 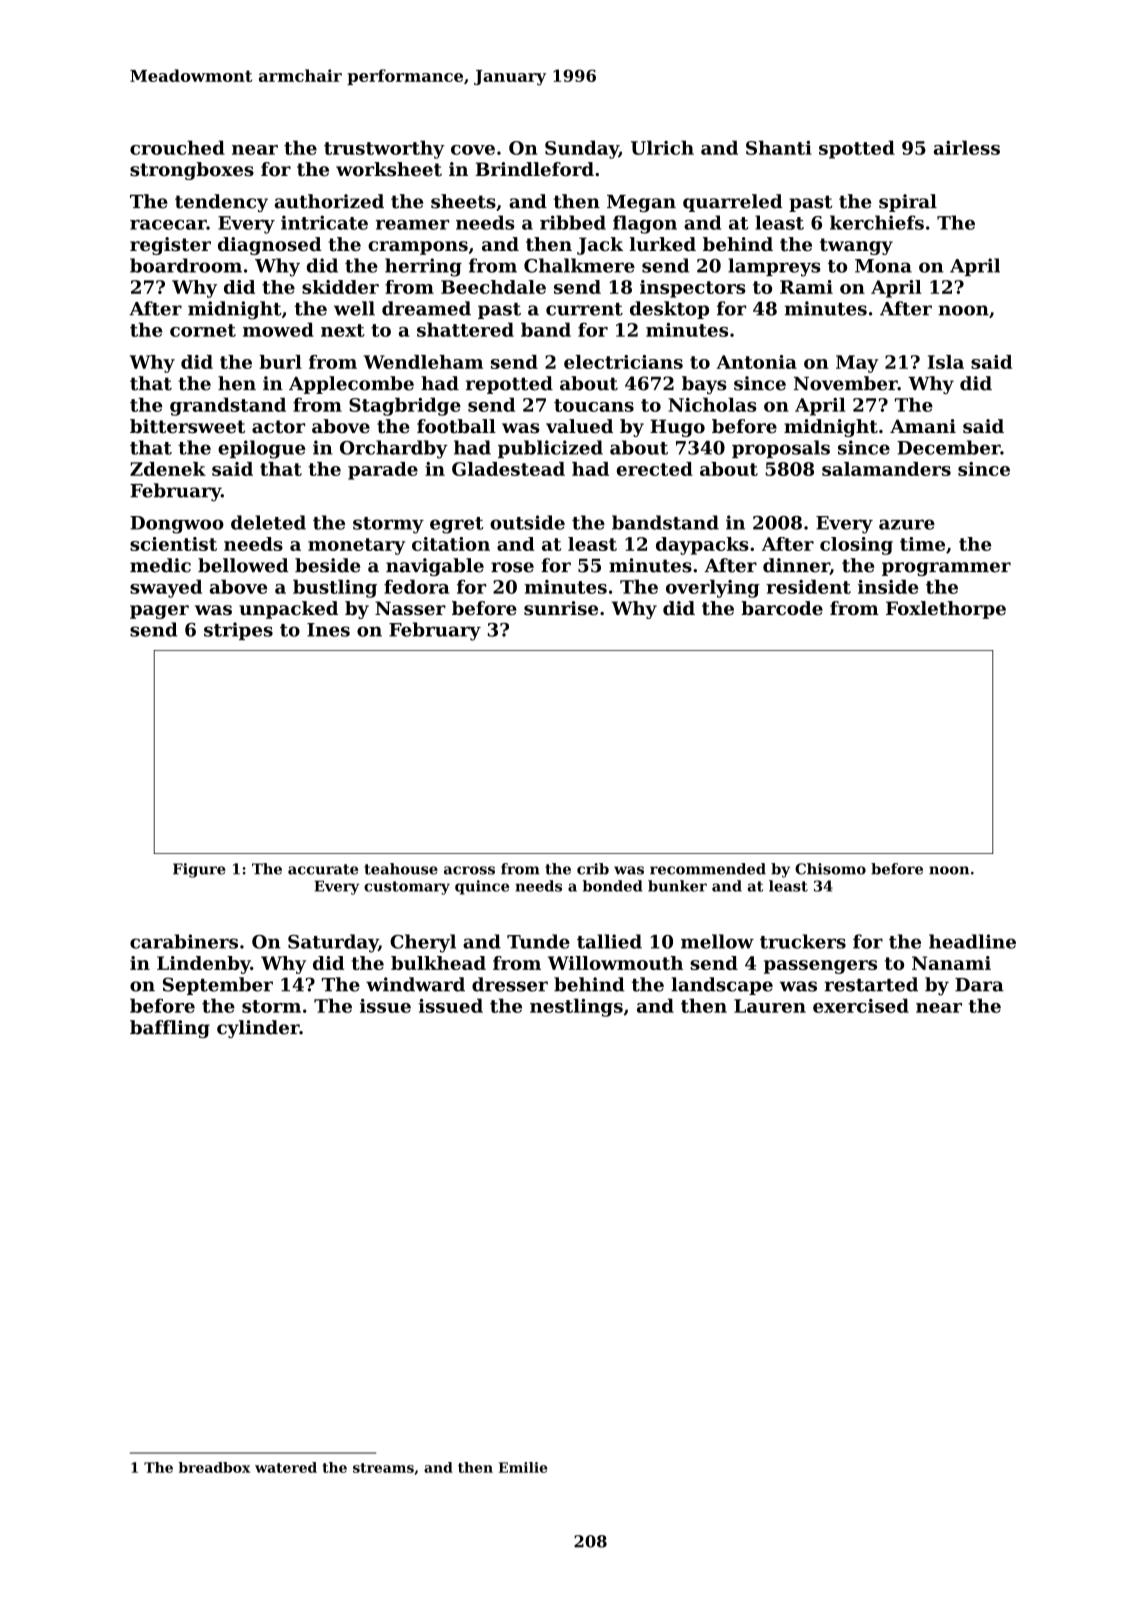 I want to click on Emilie, so click(x=523, y=1467).
